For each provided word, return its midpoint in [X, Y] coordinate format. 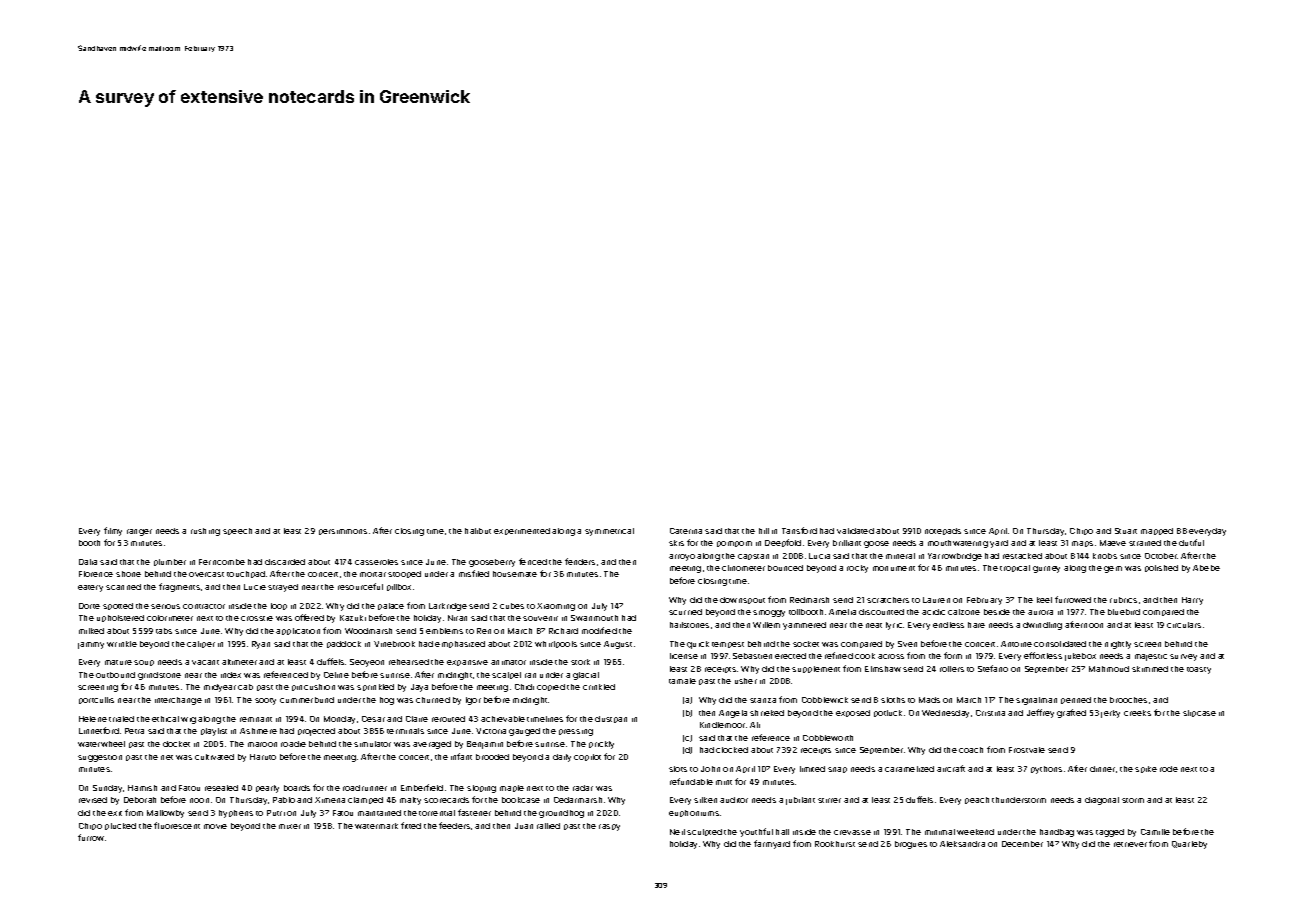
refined [839, 655]
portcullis [96, 700]
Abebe [1206, 568]
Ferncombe [222, 562]
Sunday [107, 789]
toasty [1199, 670]
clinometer [743, 568]
